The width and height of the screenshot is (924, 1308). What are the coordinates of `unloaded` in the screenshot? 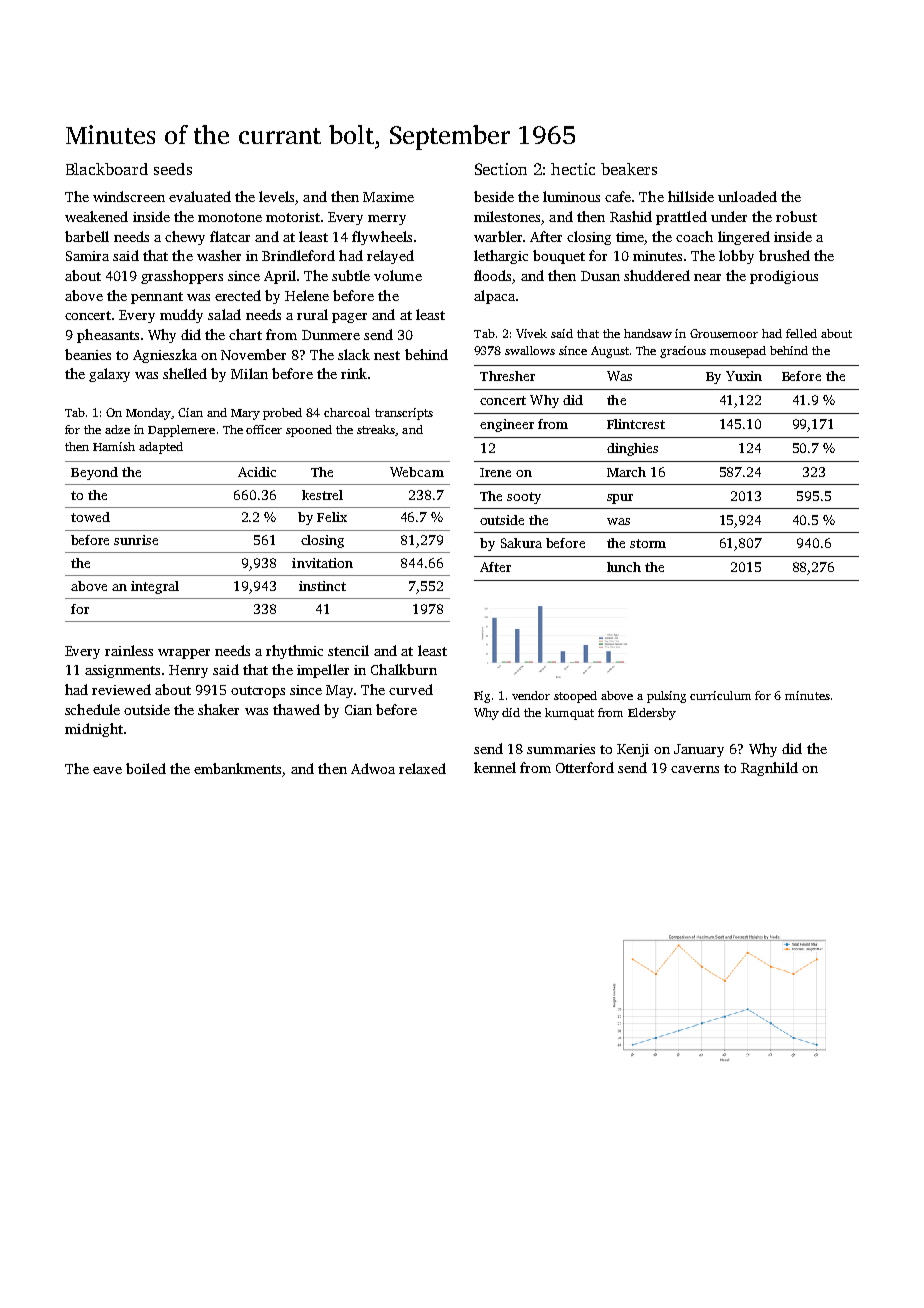 It's located at (747, 196).
